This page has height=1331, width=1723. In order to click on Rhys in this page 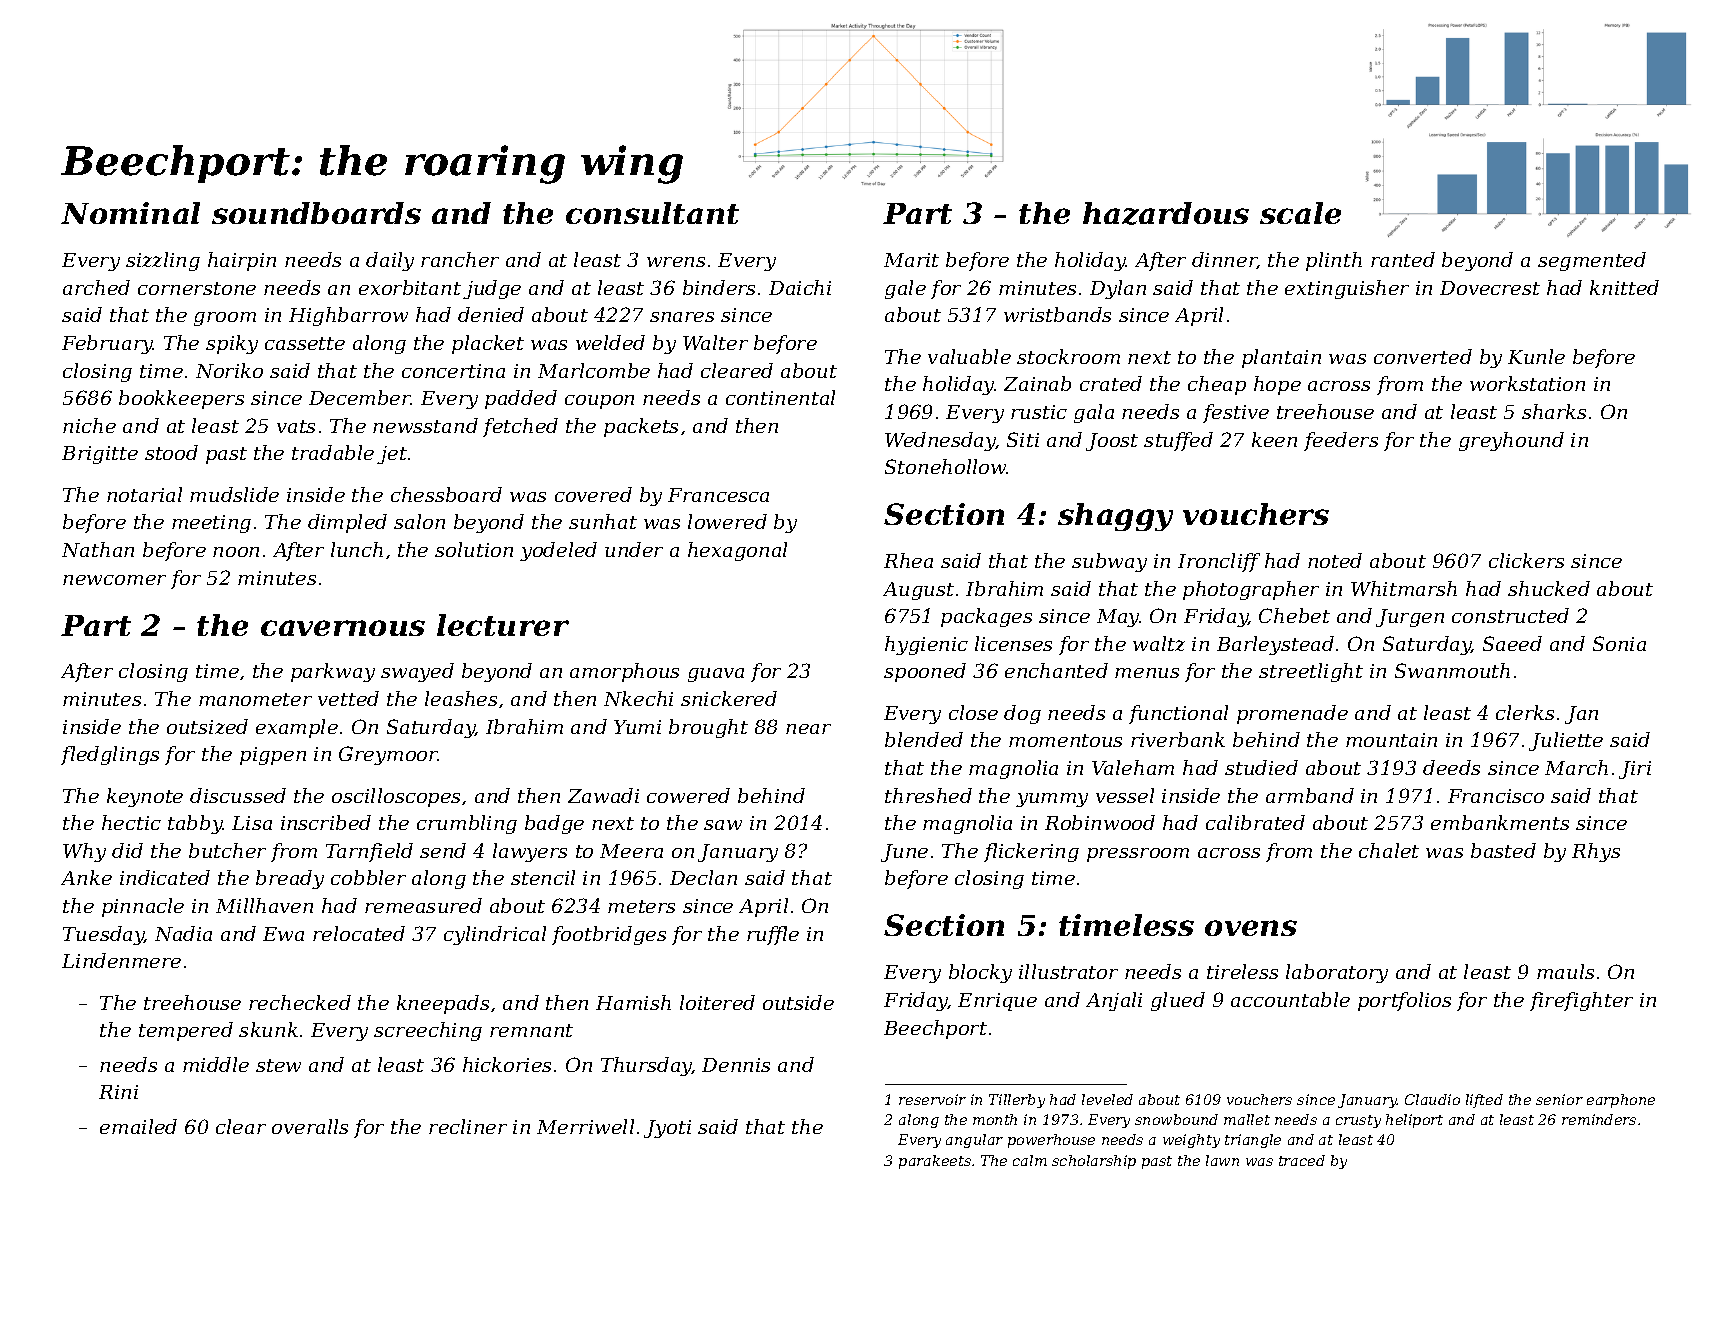, I will do `click(1596, 852)`.
